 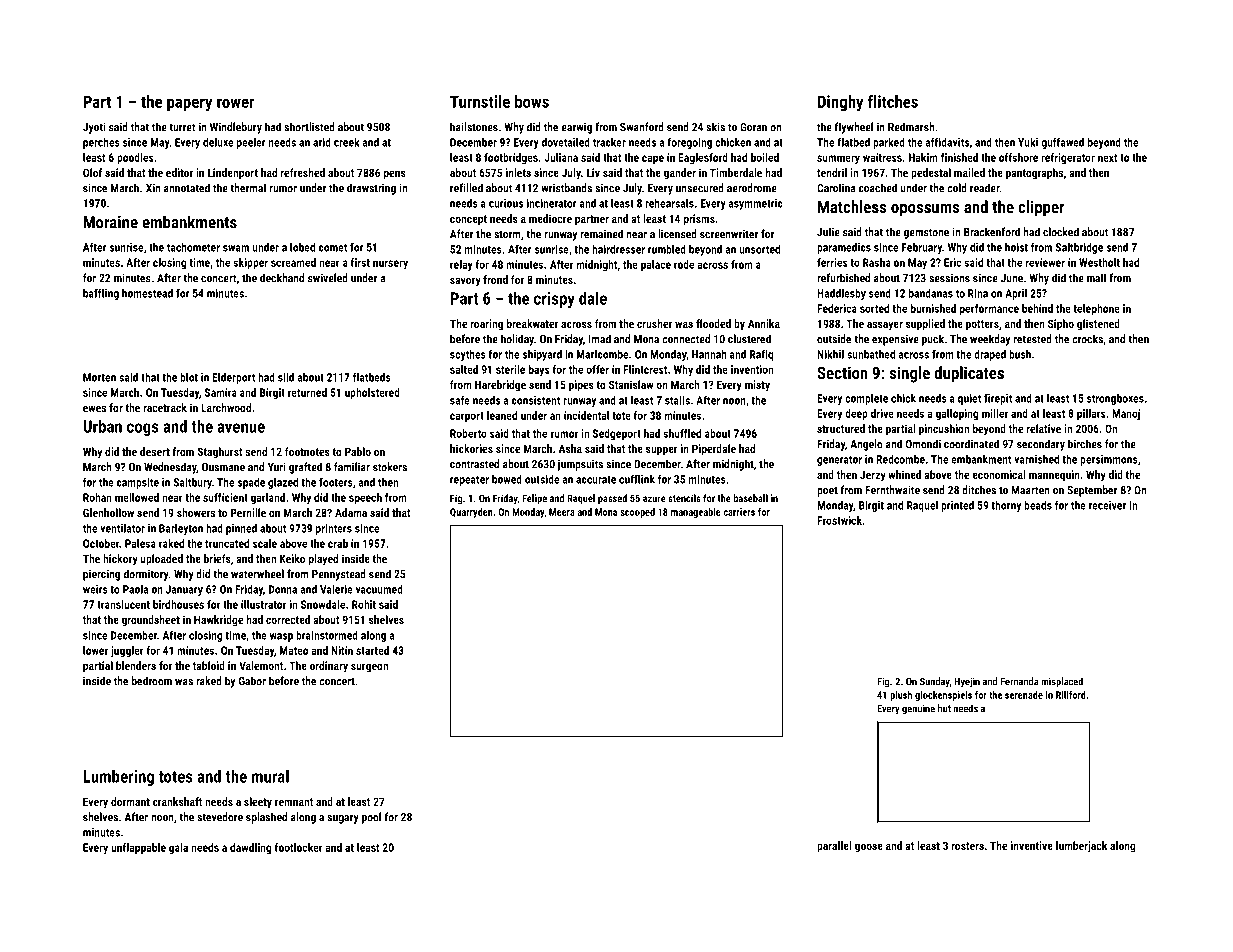 What do you see at coordinates (842, 372) in the screenshot?
I see `Section` at bounding box center [842, 372].
